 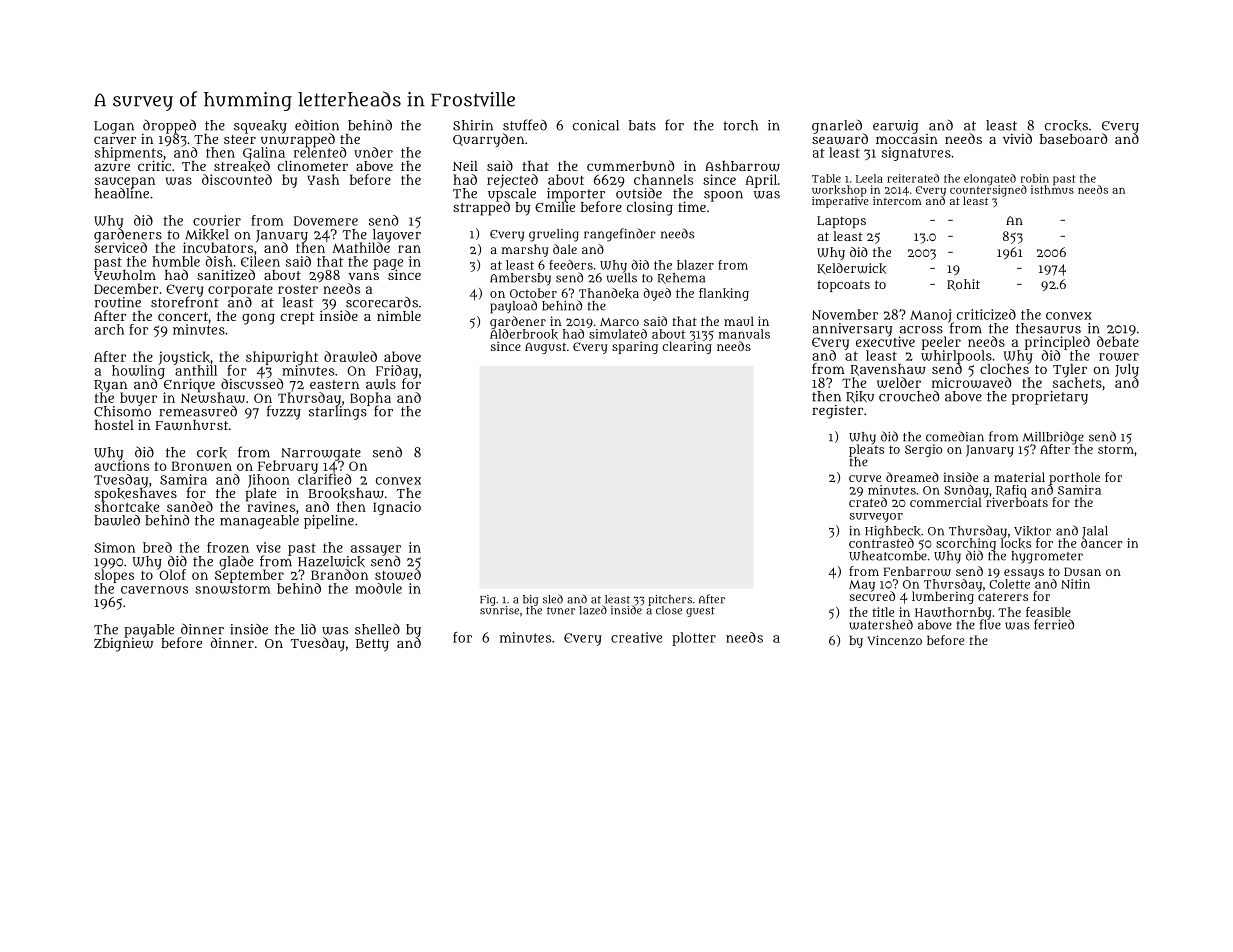 What do you see at coordinates (912, 477) in the image?
I see `dreamed` at bounding box center [912, 477].
